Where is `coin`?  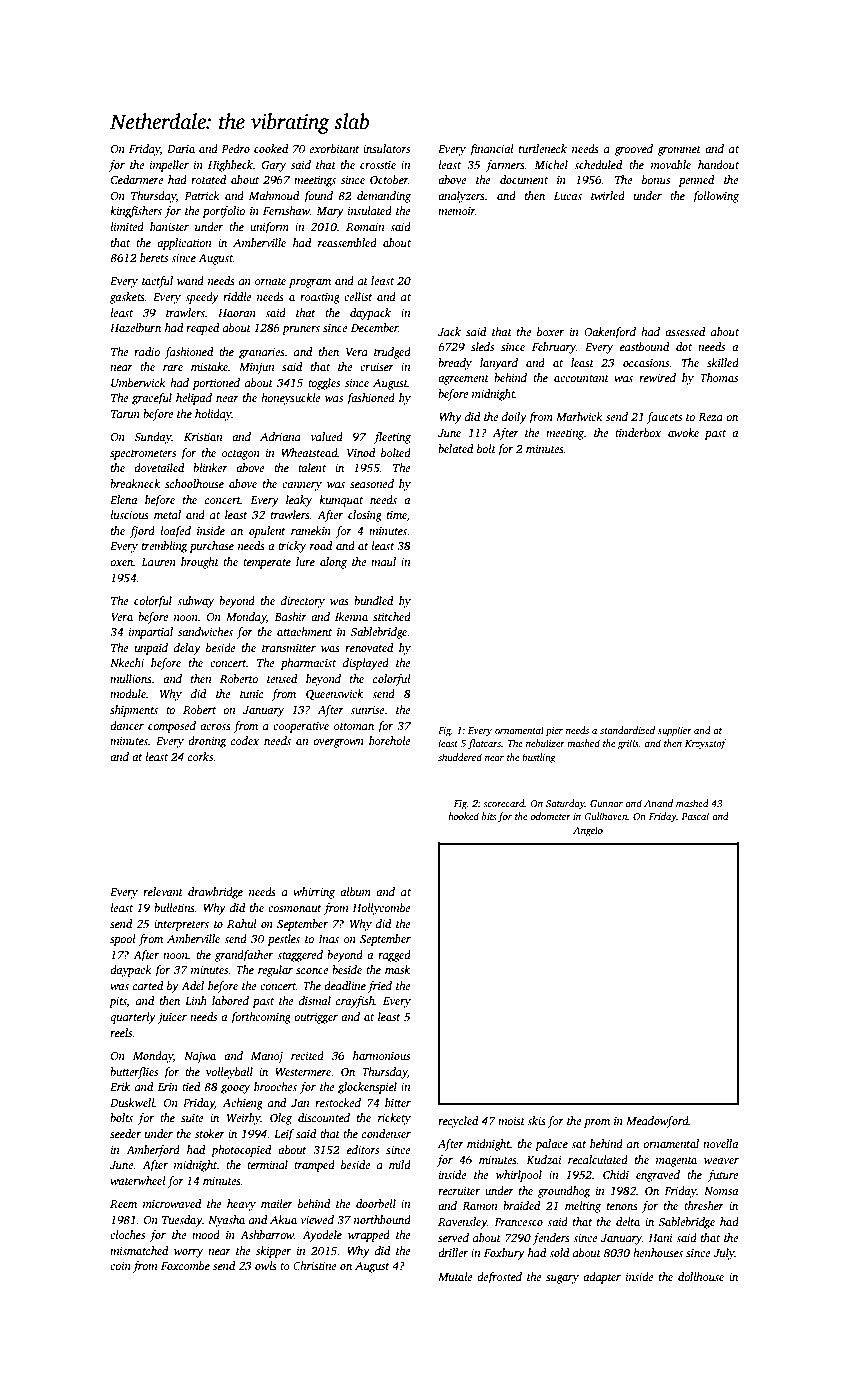 coin is located at coordinates (120, 1266).
